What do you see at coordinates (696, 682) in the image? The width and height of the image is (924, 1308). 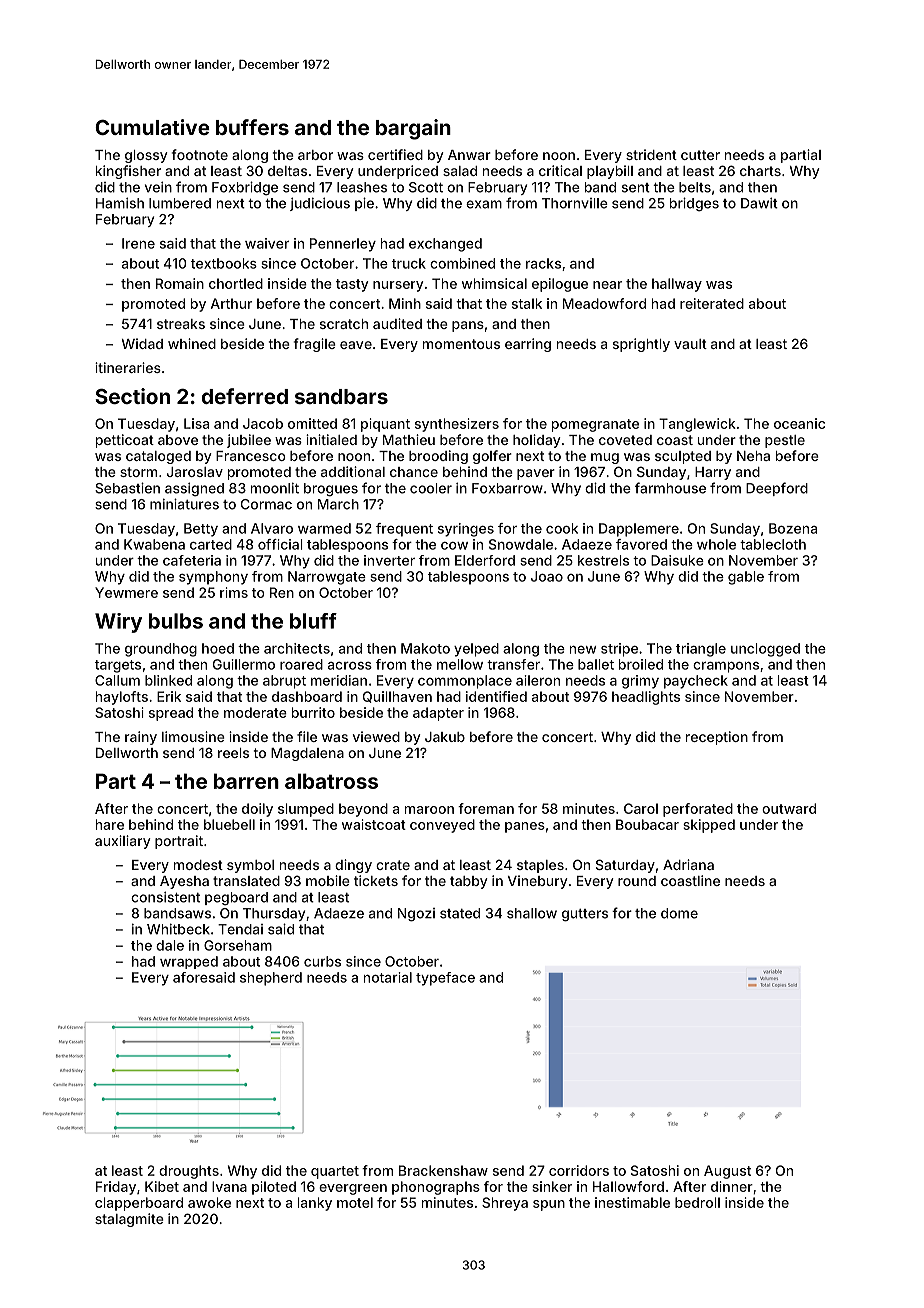 I see `paycheck` at bounding box center [696, 682].
